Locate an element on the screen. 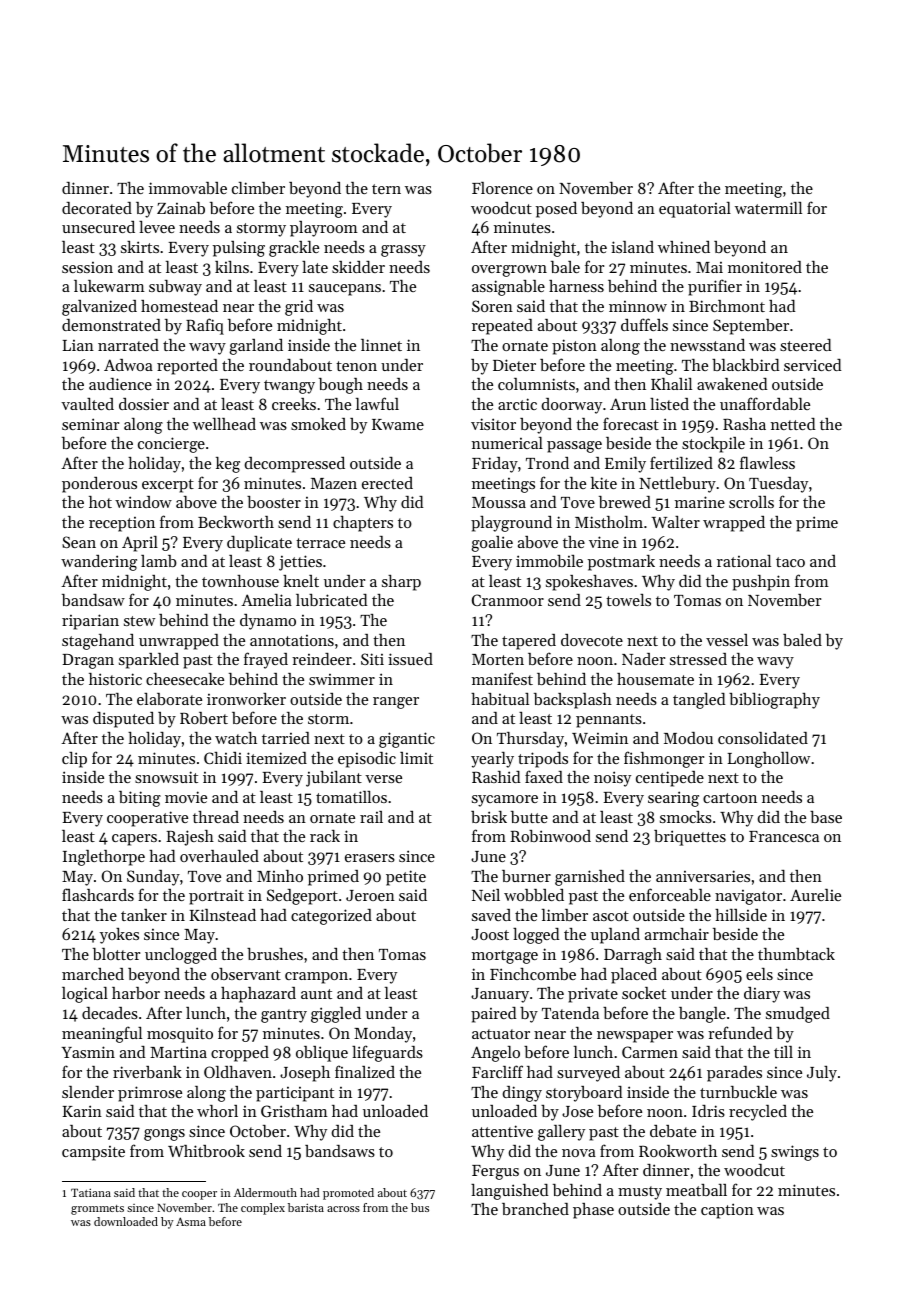 The height and width of the screenshot is (1316, 908). aunt is located at coordinates (316, 994).
